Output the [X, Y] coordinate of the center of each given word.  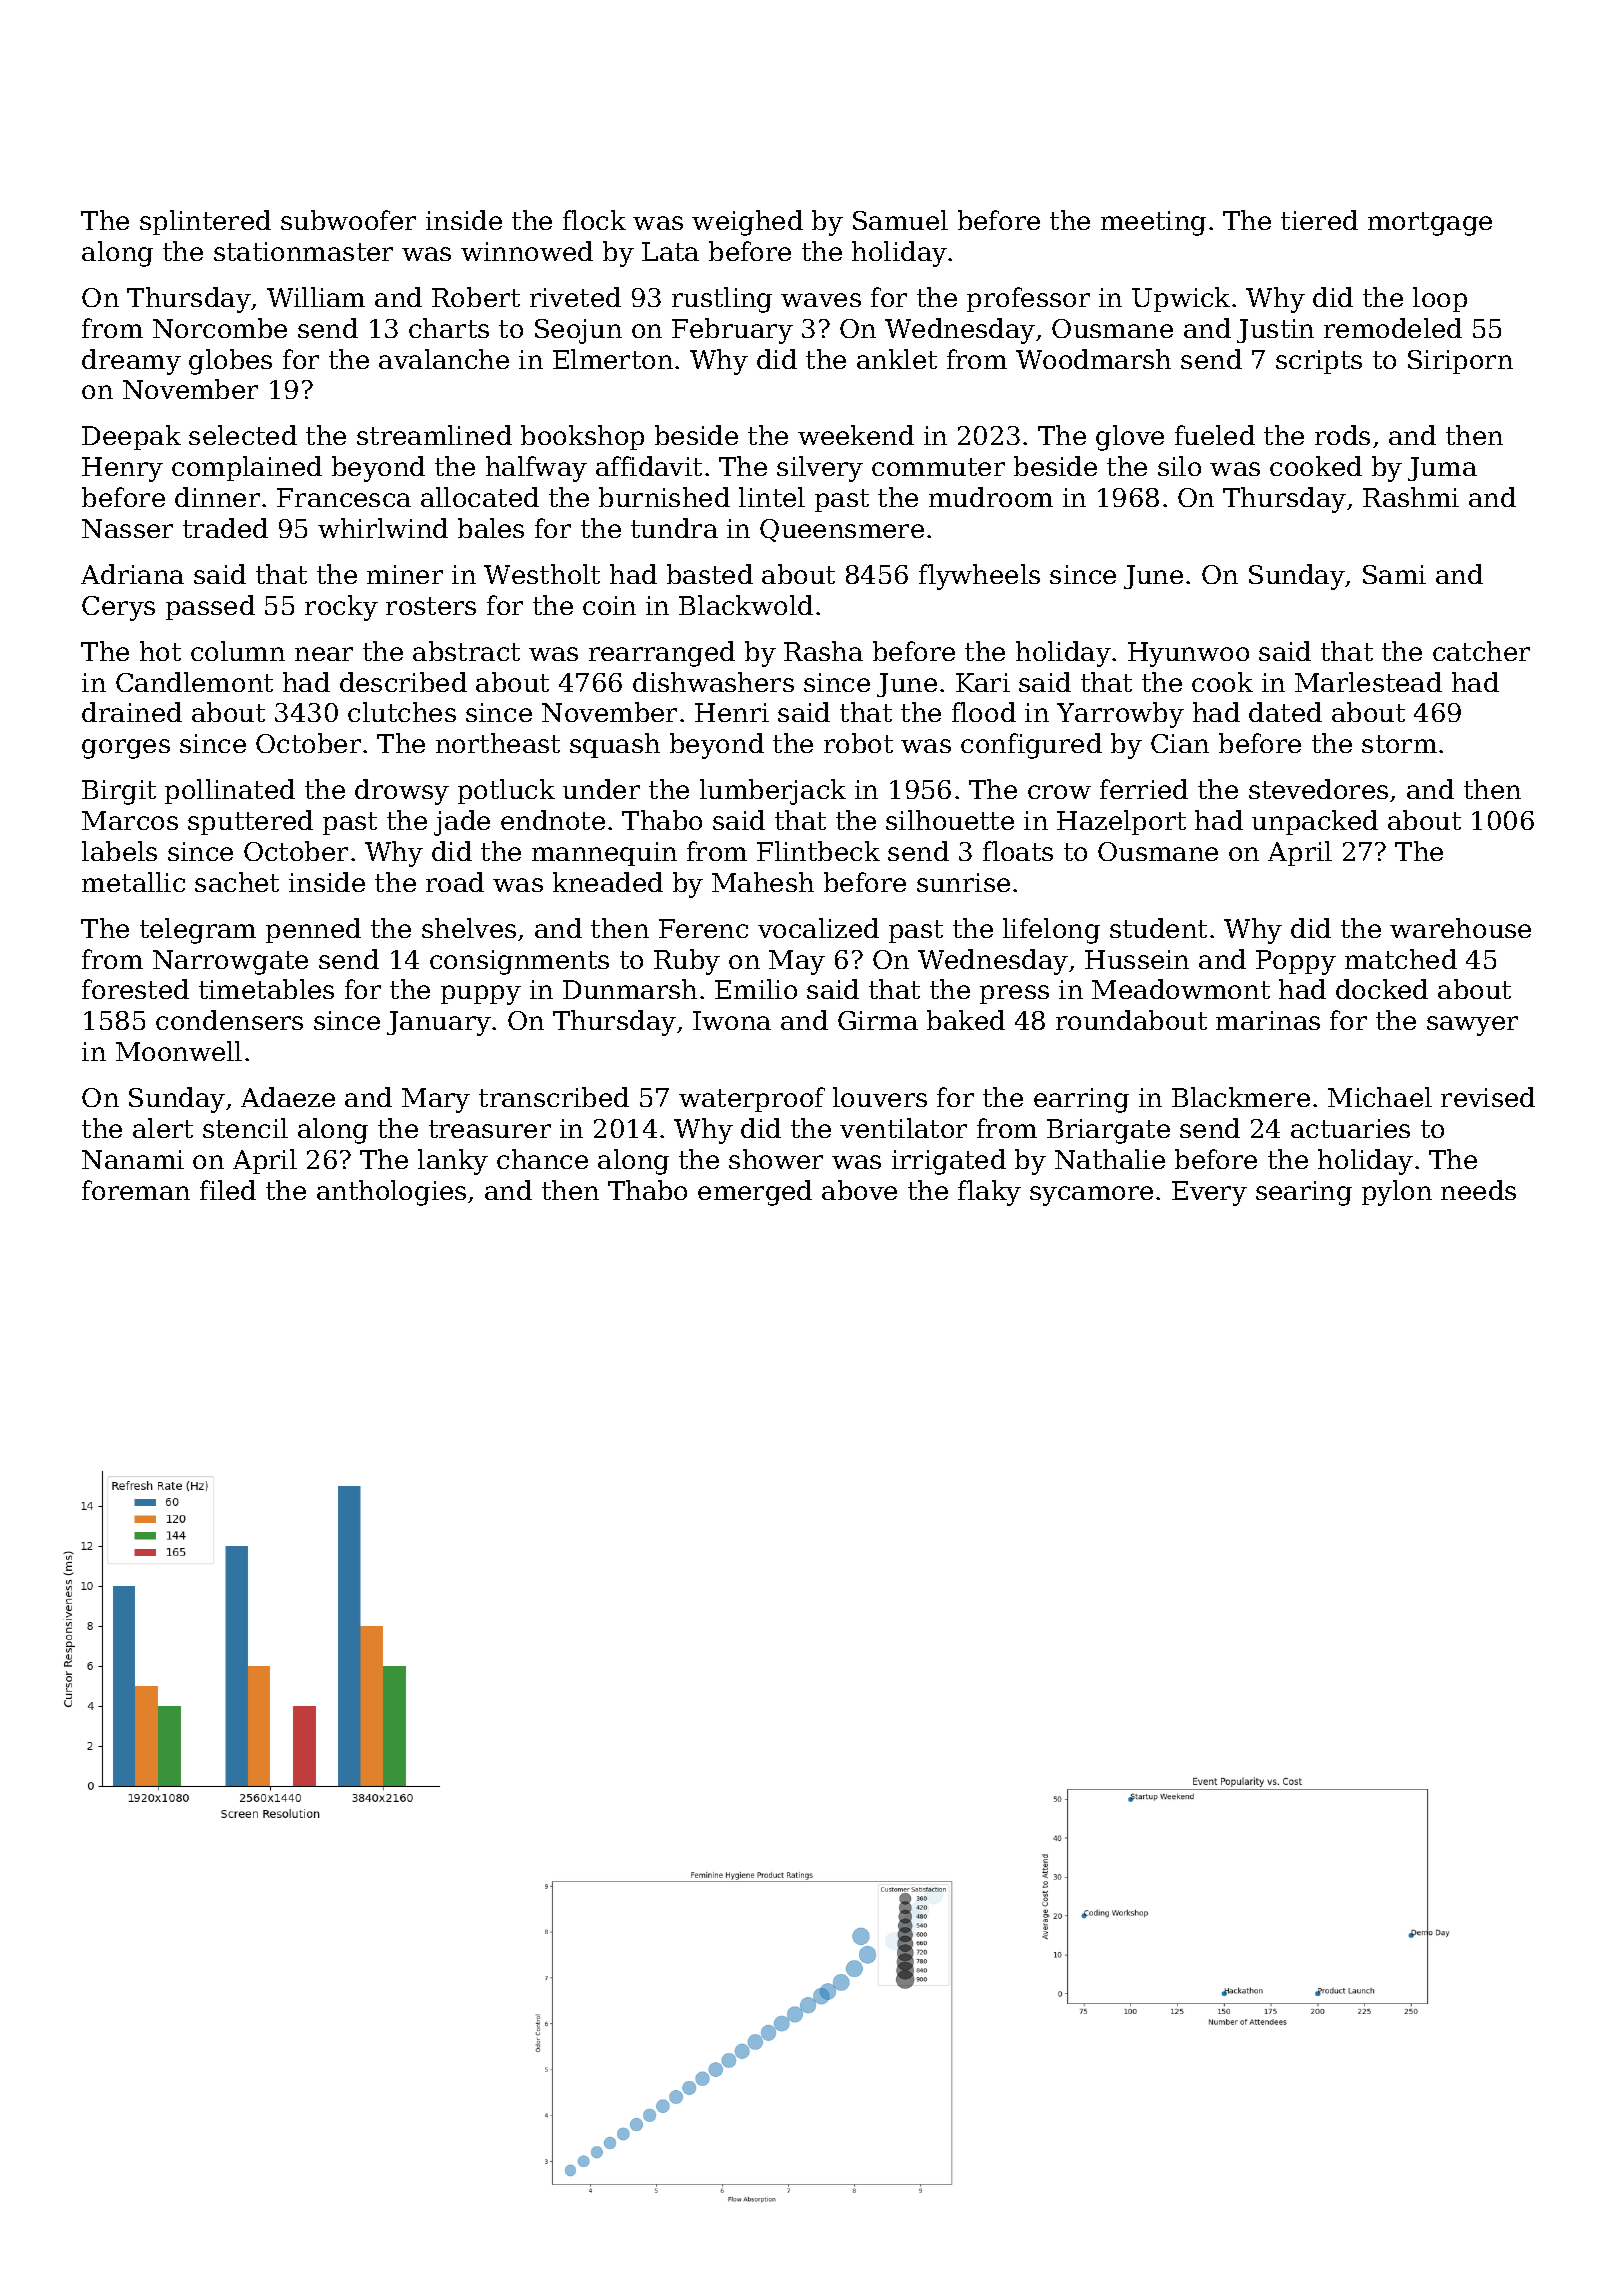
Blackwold [746, 605]
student [1158, 928]
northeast [498, 743]
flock [594, 220]
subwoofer [348, 220]
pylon [1397, 1193]
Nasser [127, 528]
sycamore [1091, 1196]
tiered [1319, 220]
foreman [136, 1190]
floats [1018, 851]
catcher [1481, 651]
